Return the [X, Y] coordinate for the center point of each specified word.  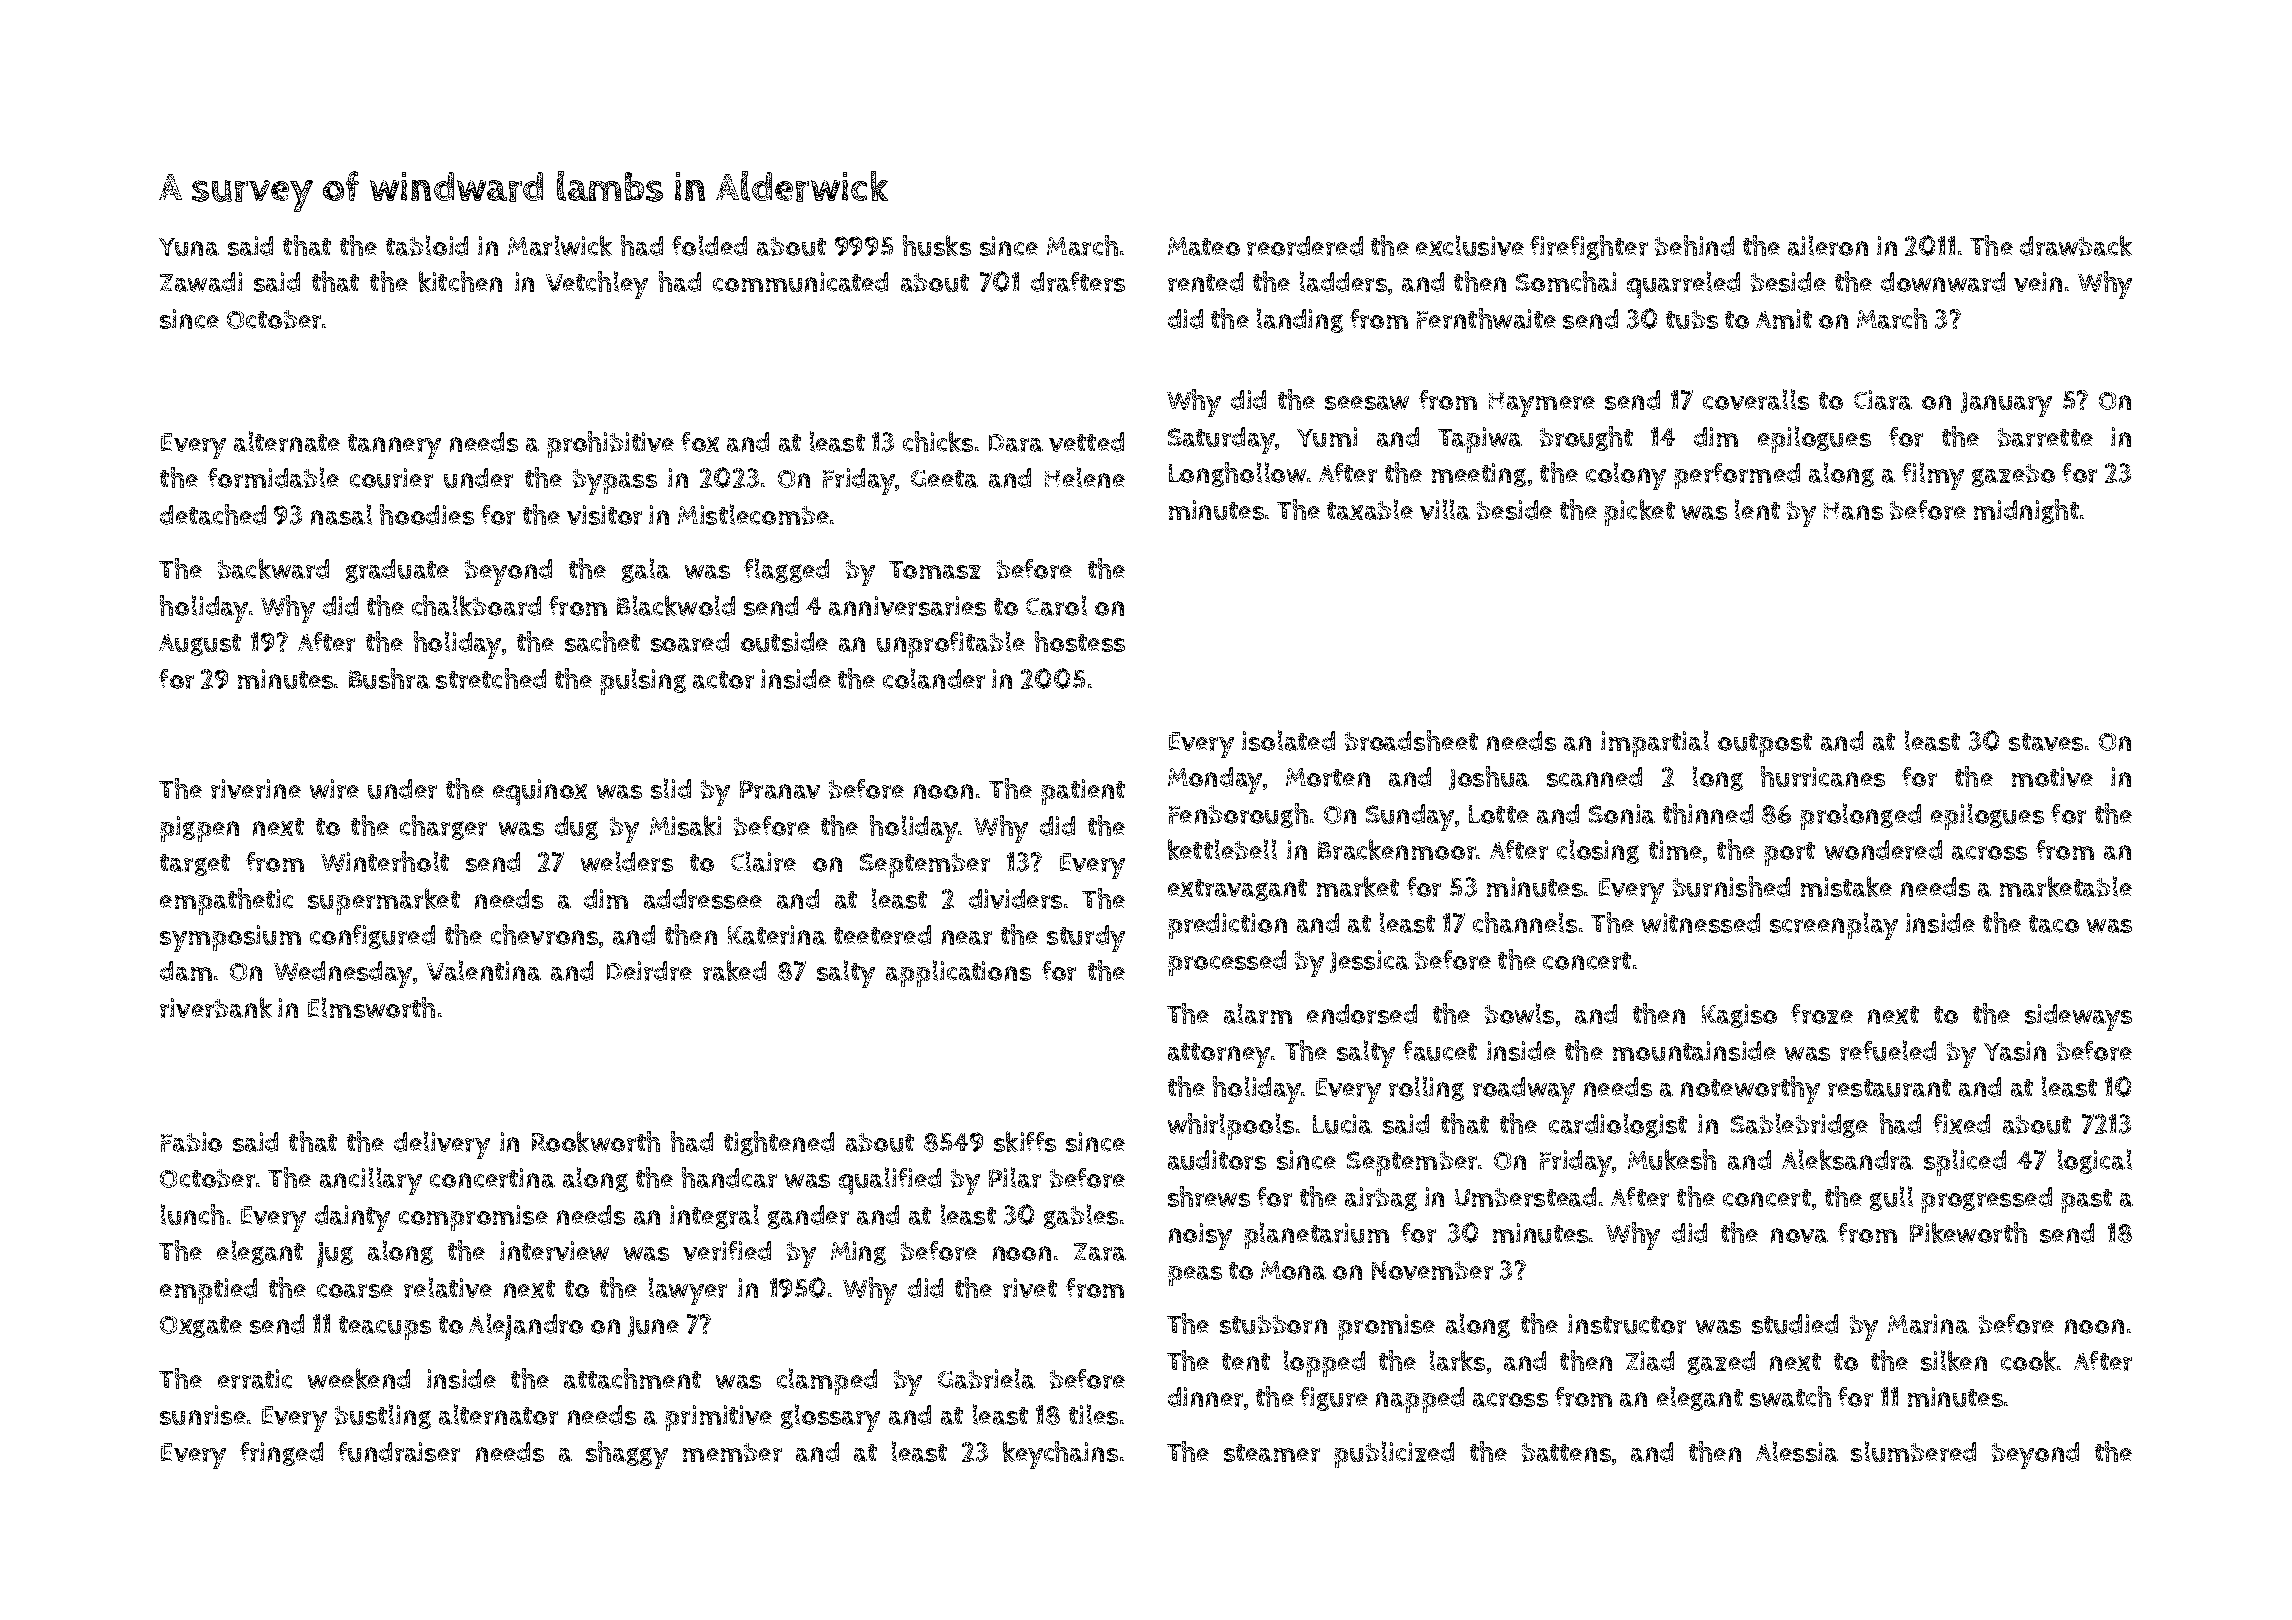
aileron [1828, 245]
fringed [281, 1454]
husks [937, 245]
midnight [2026, 511]
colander [934, 678]
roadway [1524, 1090]
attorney [1219, 1055]
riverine [256, 789]
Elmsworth [371, 1007]
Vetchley [597, 285]
